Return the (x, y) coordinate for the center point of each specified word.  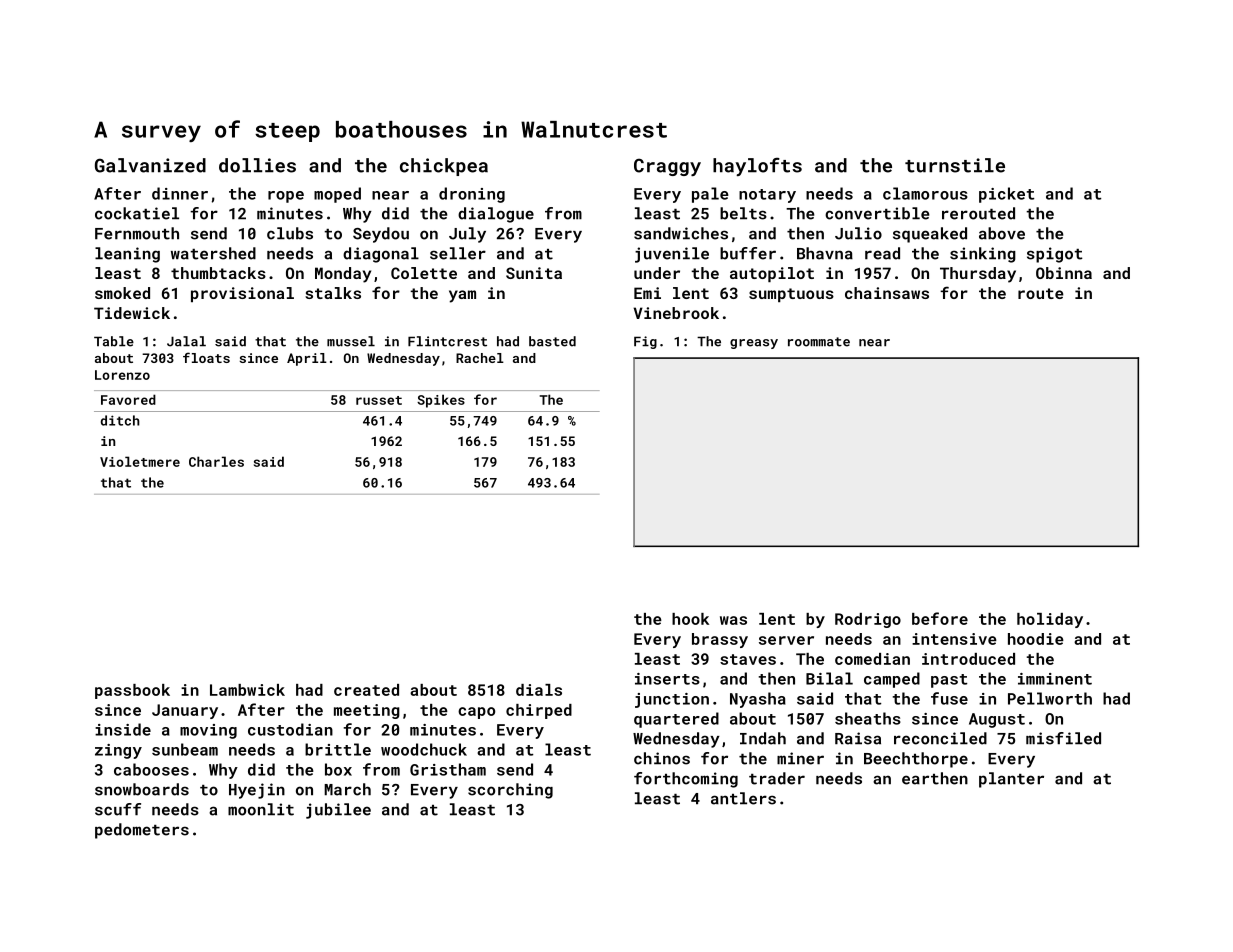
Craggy (667, 167)
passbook (132, 691)
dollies (257, 165)
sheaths (868, 718)
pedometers (142, 831)
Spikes (441, 401)
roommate (819, 342)
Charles (216, 461)
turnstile (955, 165)
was (733, 620)
